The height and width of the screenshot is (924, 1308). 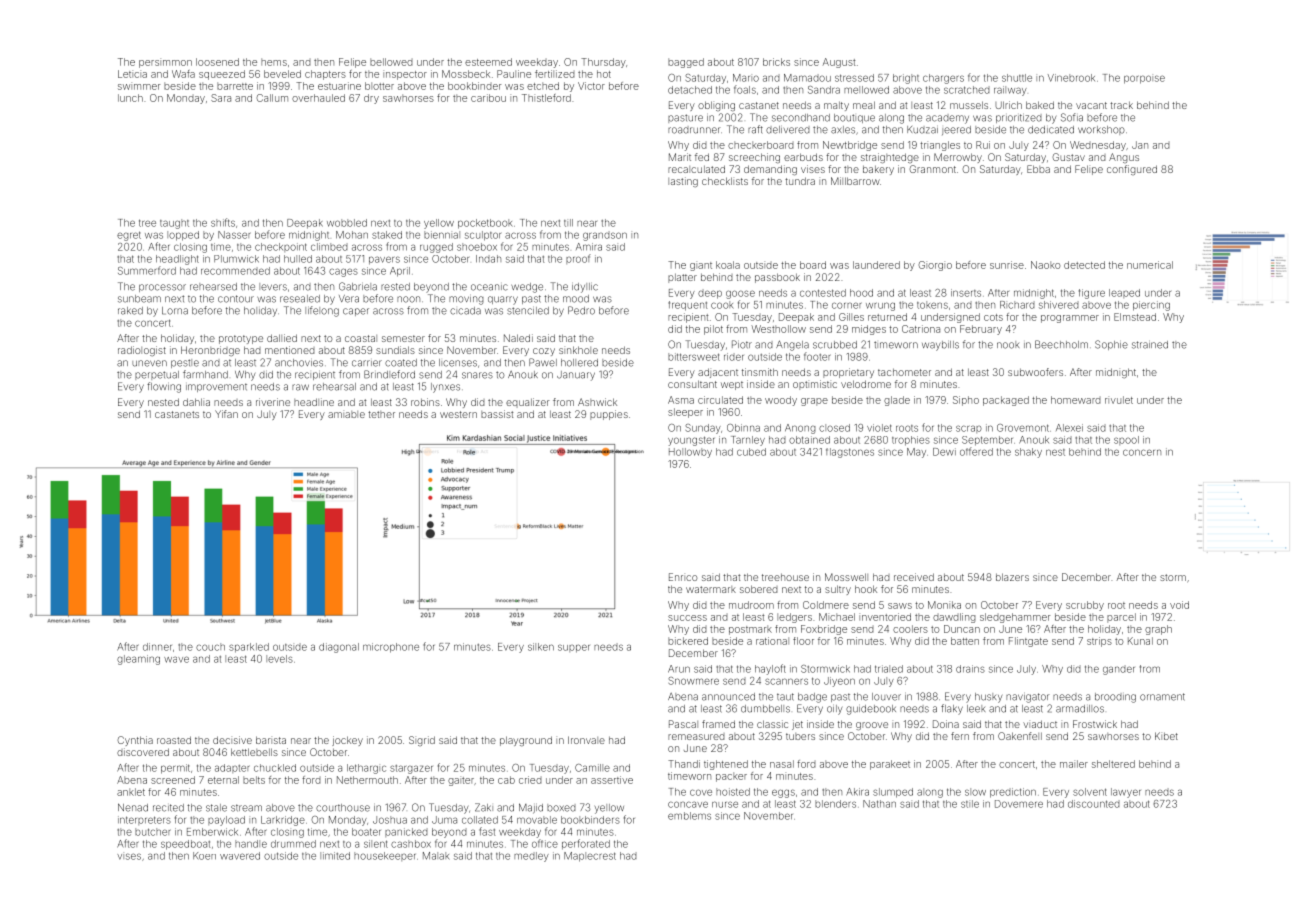 I want to click on levels, so click(x=279, y=659).
